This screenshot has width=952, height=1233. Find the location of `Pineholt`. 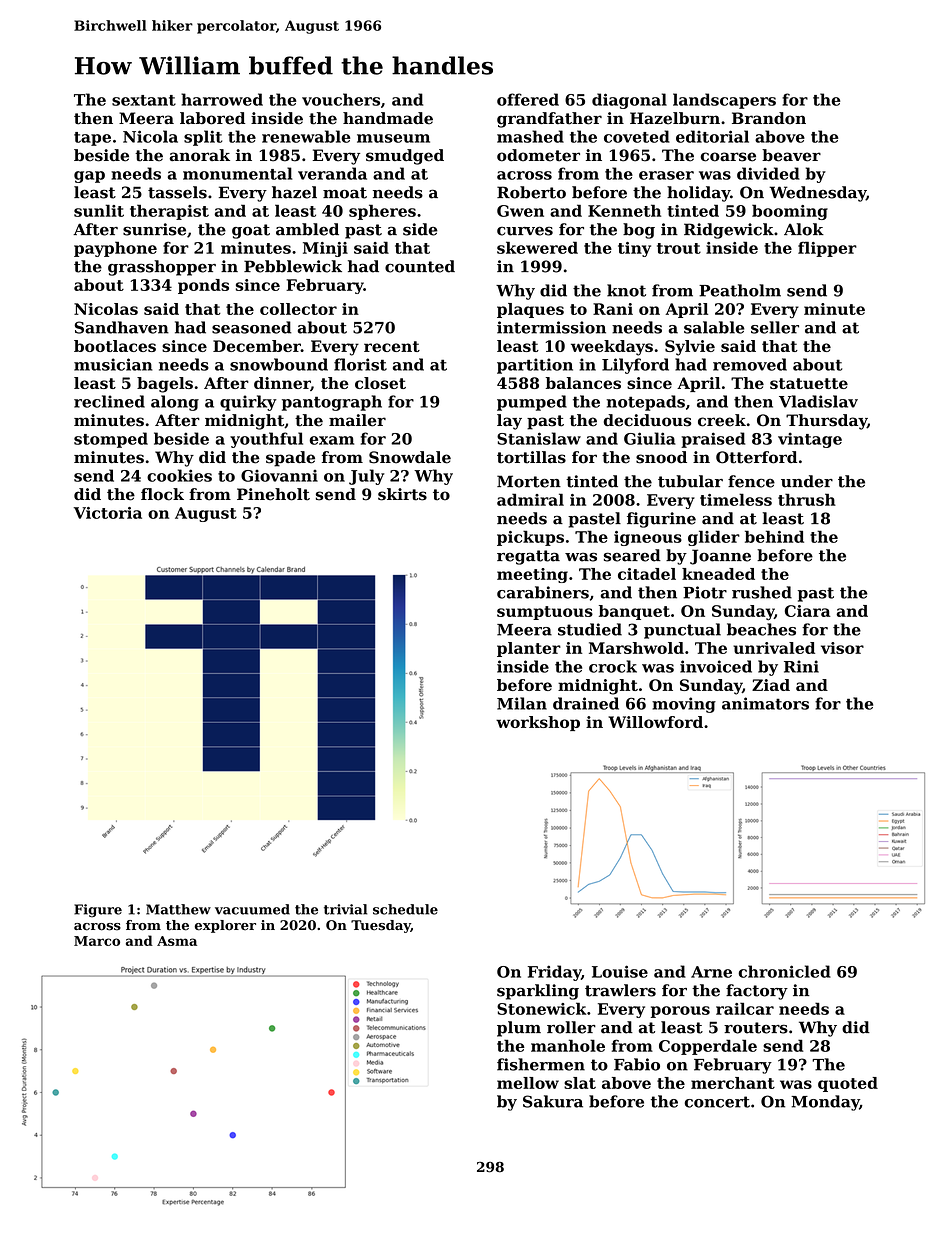

Pineholt is located at coordinates (273, 494).
